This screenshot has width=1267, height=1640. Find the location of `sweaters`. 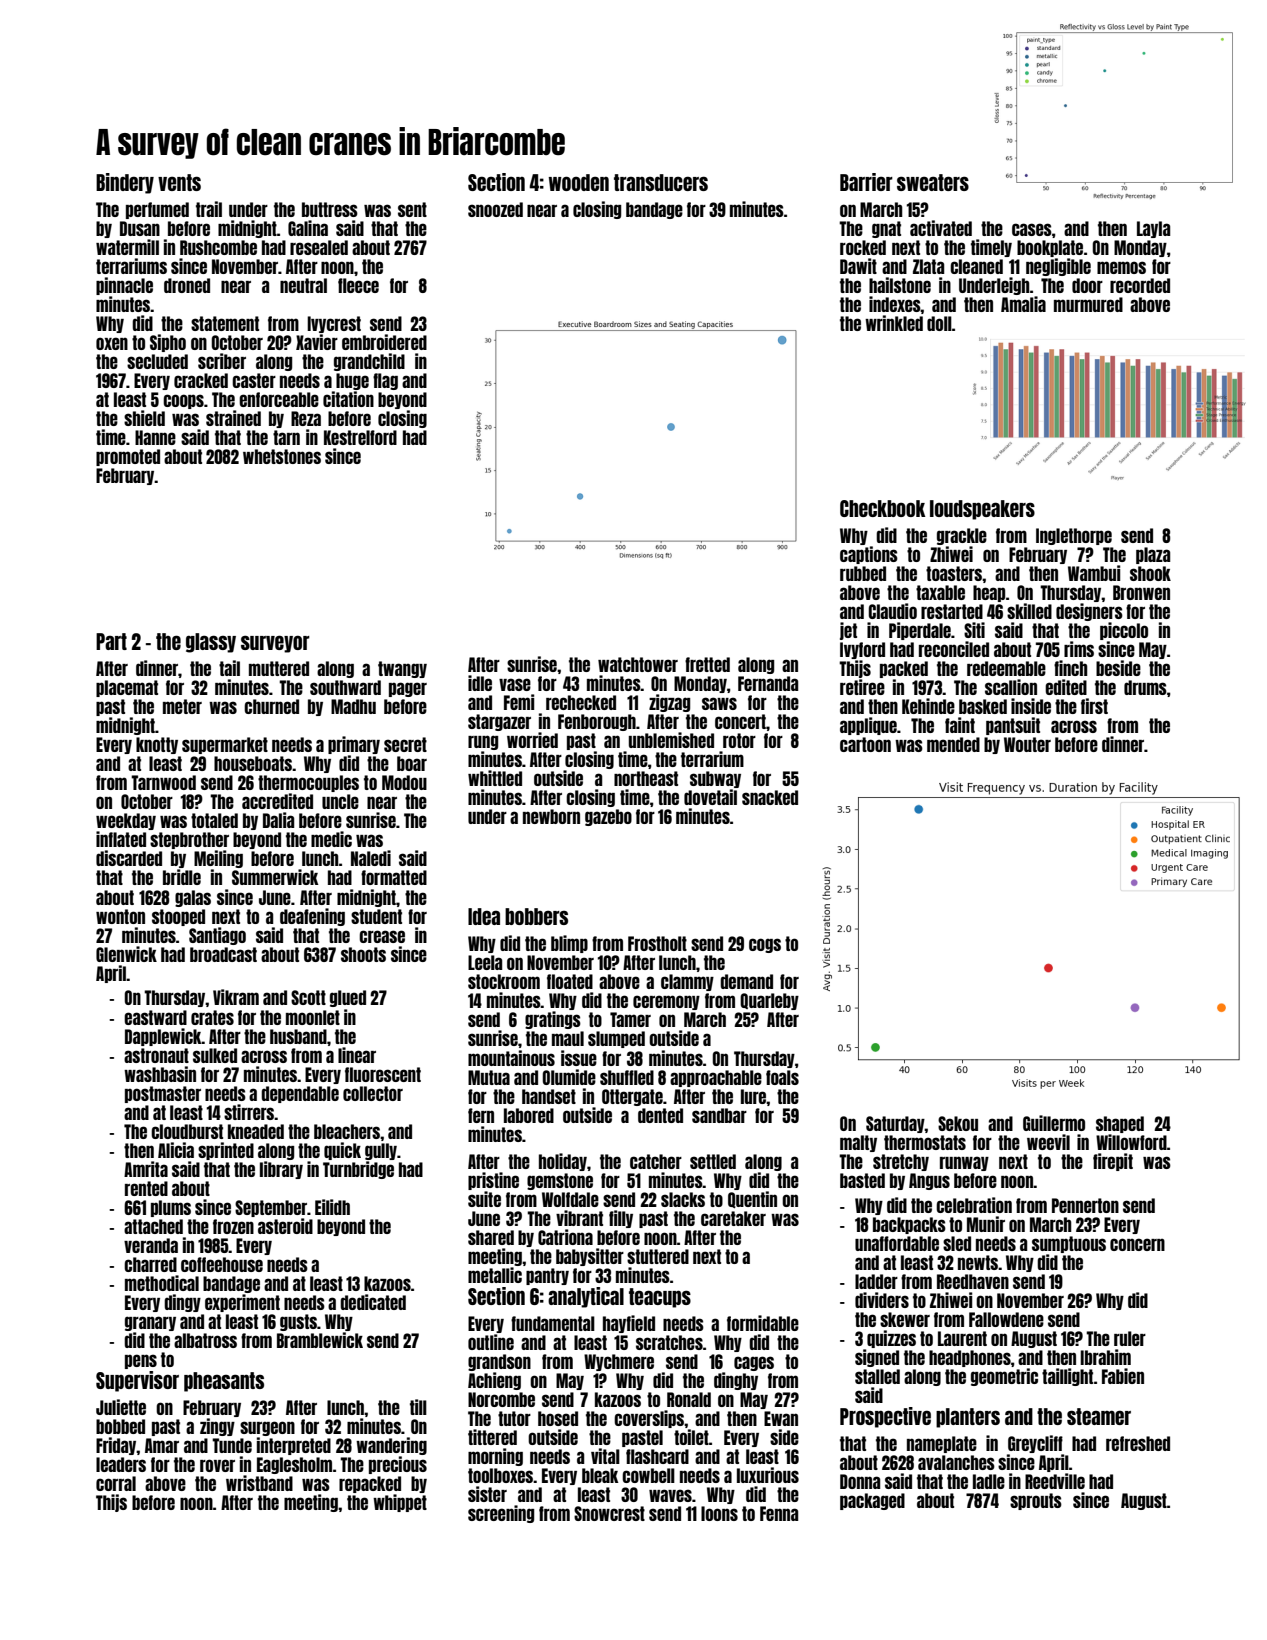

sweaters is located at coordinates (933, 182).
